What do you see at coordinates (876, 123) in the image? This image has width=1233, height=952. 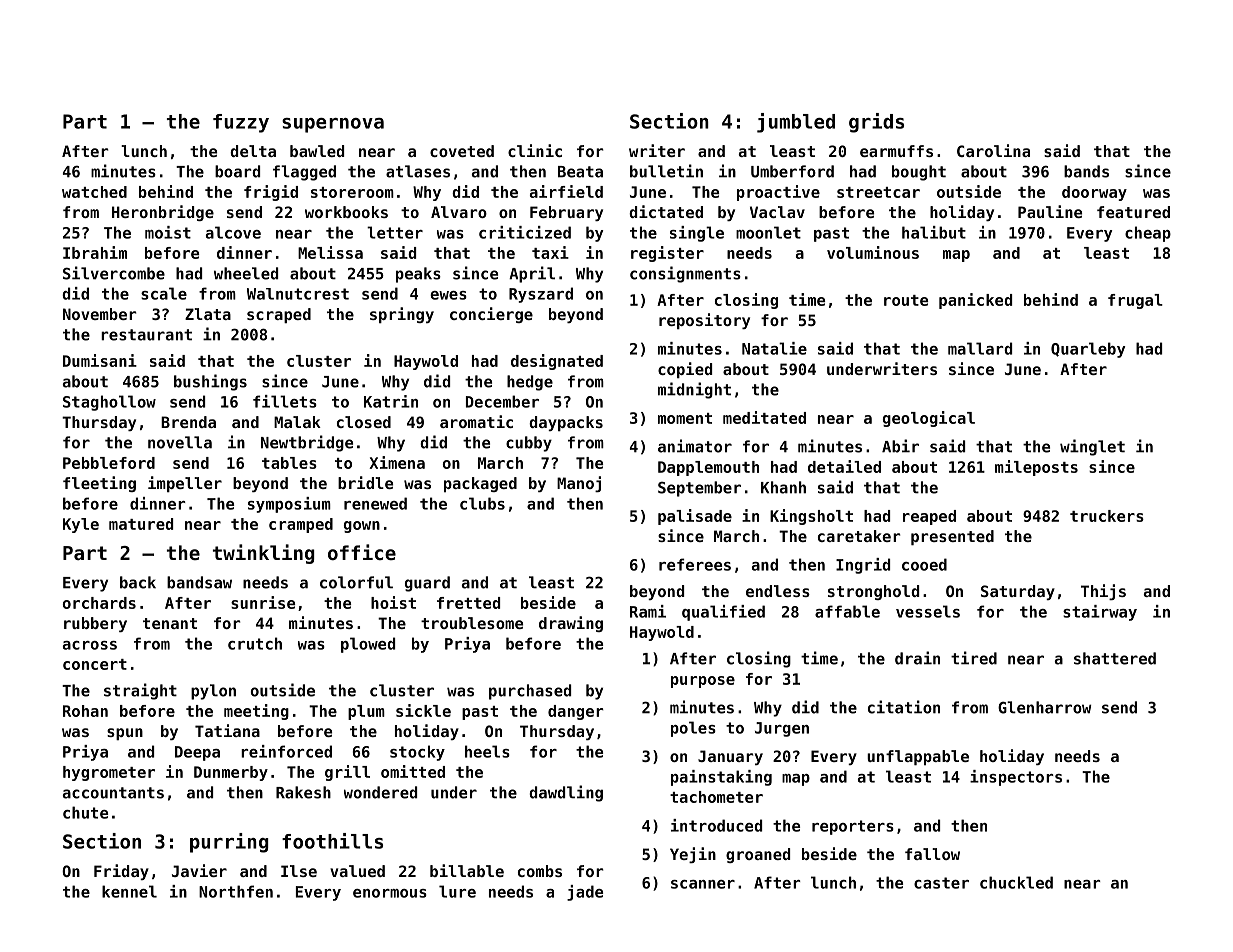 I see `grids` at bounding box center [876, 123].
